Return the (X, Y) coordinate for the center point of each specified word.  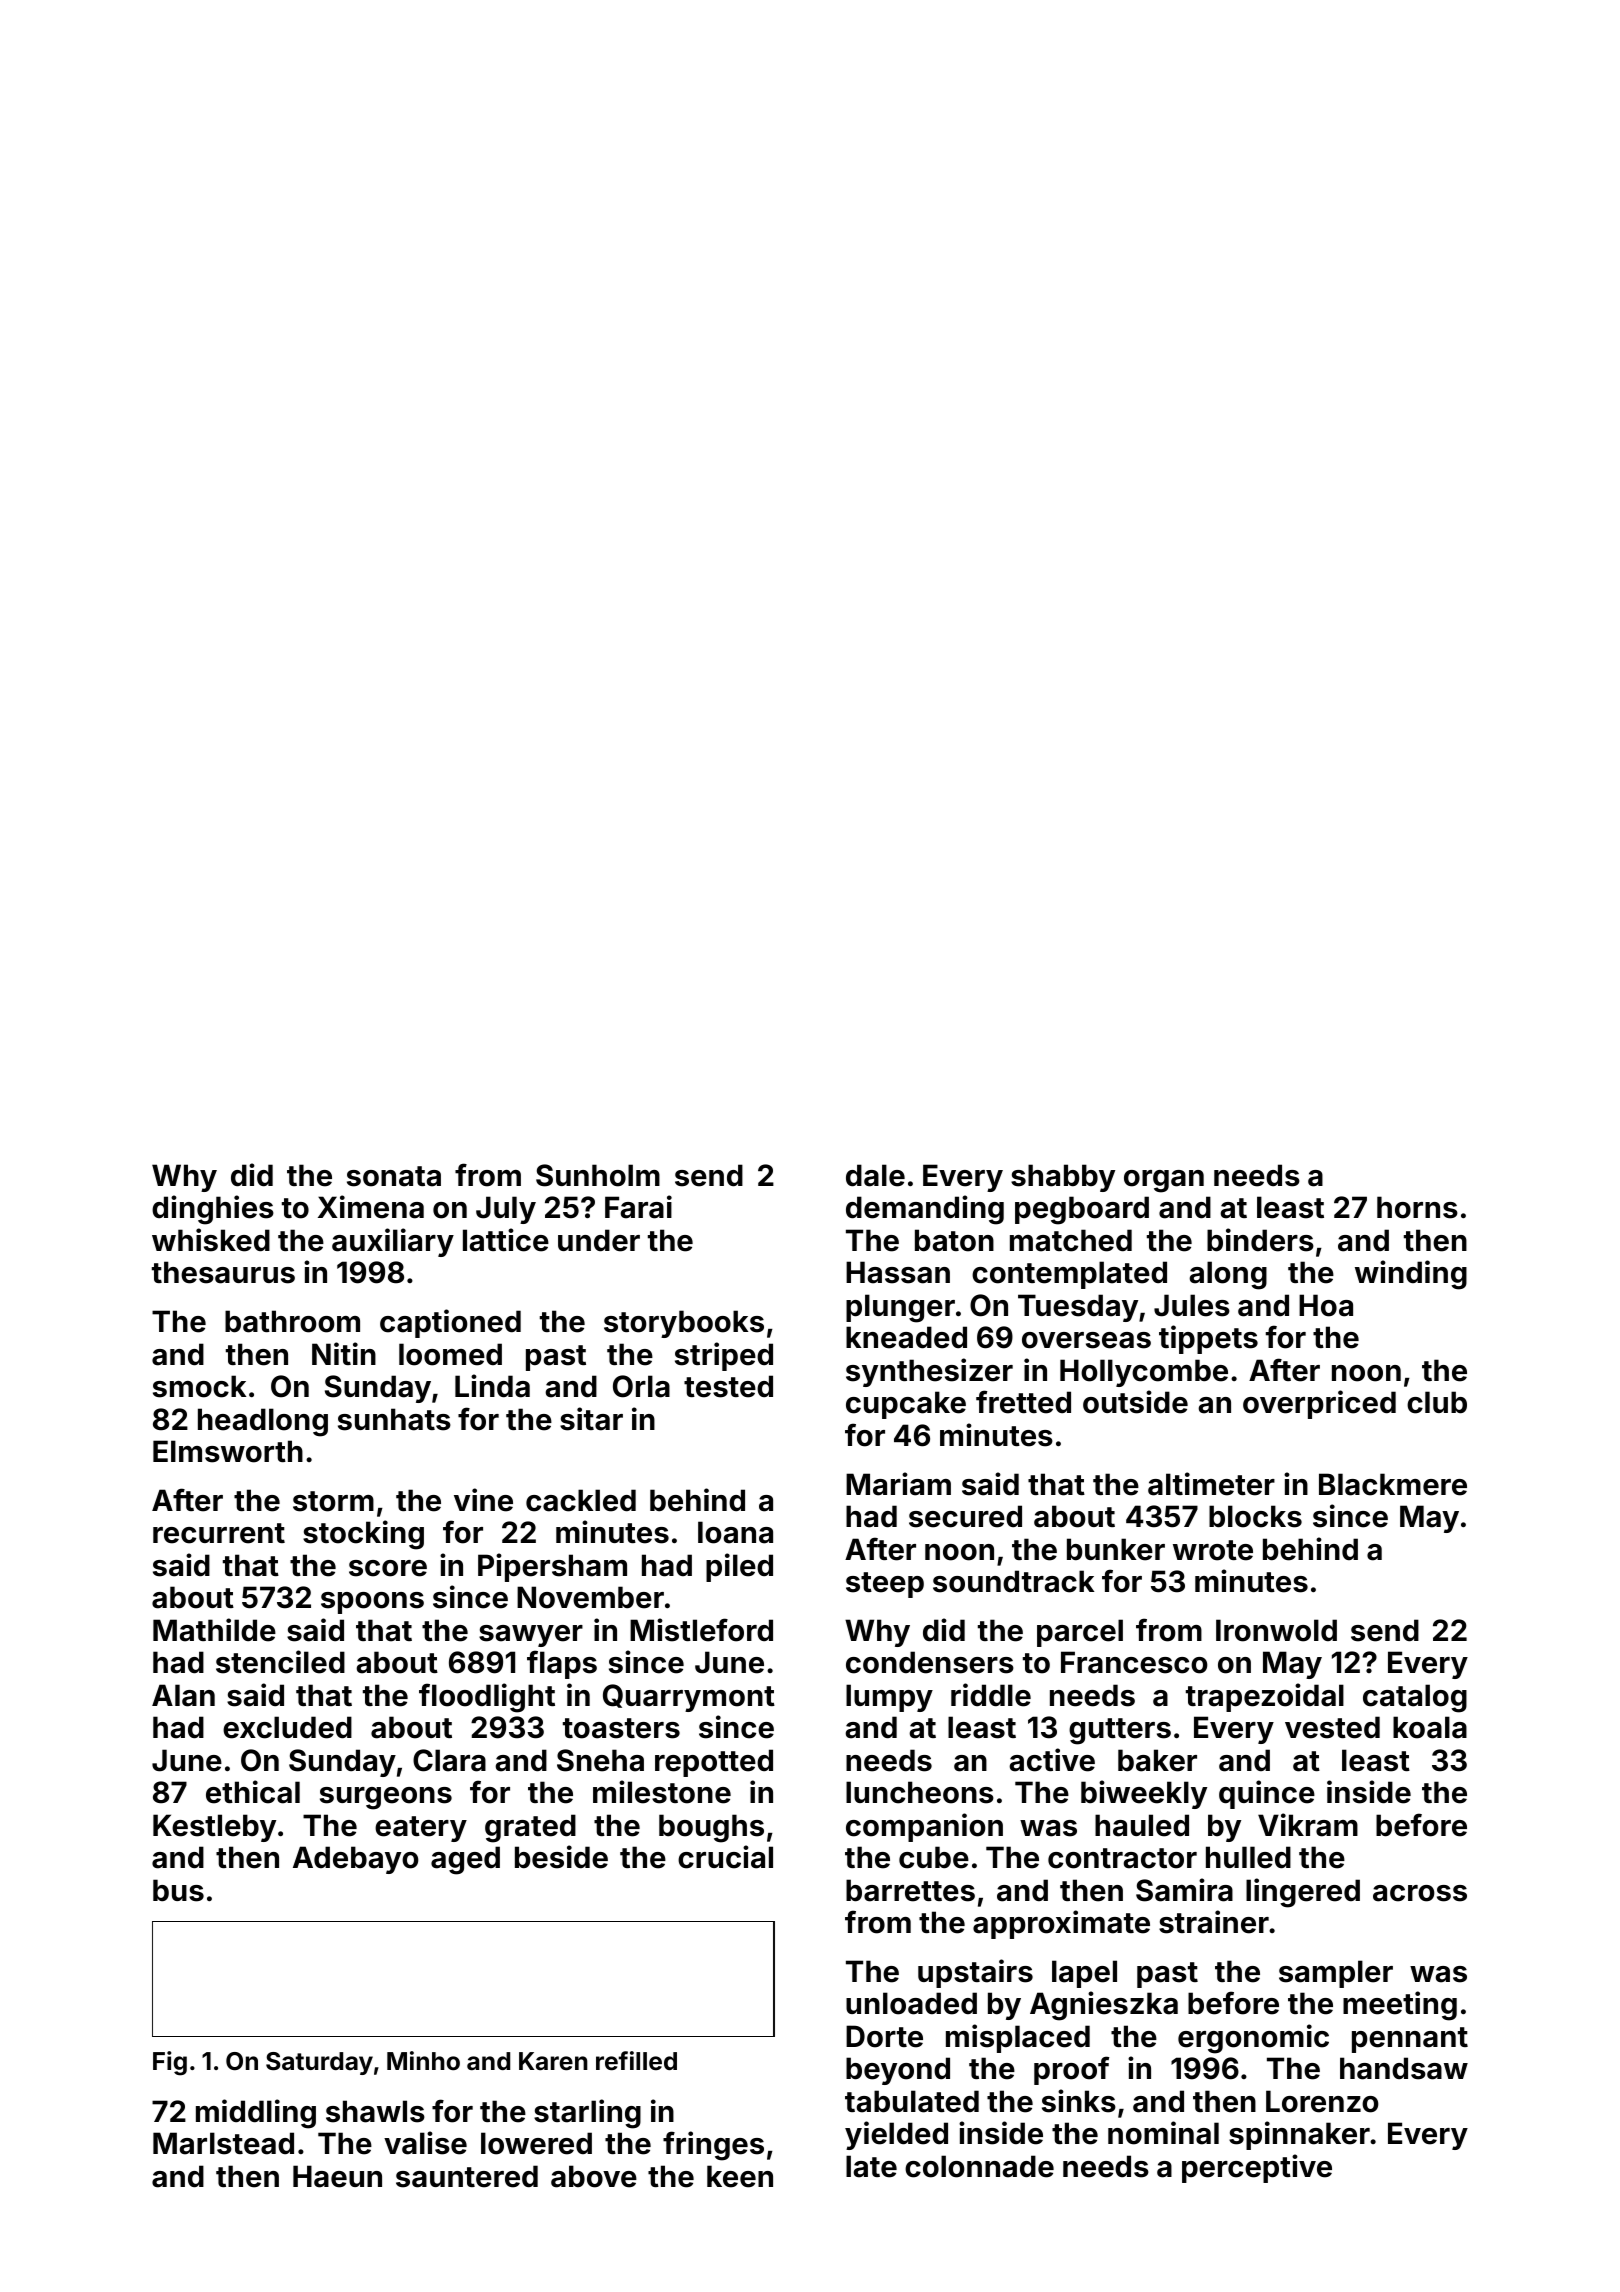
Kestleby (214, 1828)
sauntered (467, 2176)
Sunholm (598, 1175)
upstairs (975, 1973)
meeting (1400, 2006)
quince (1267, 1794)
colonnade (979, 2166)
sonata (394, 1176)
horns (1417, 1207)
